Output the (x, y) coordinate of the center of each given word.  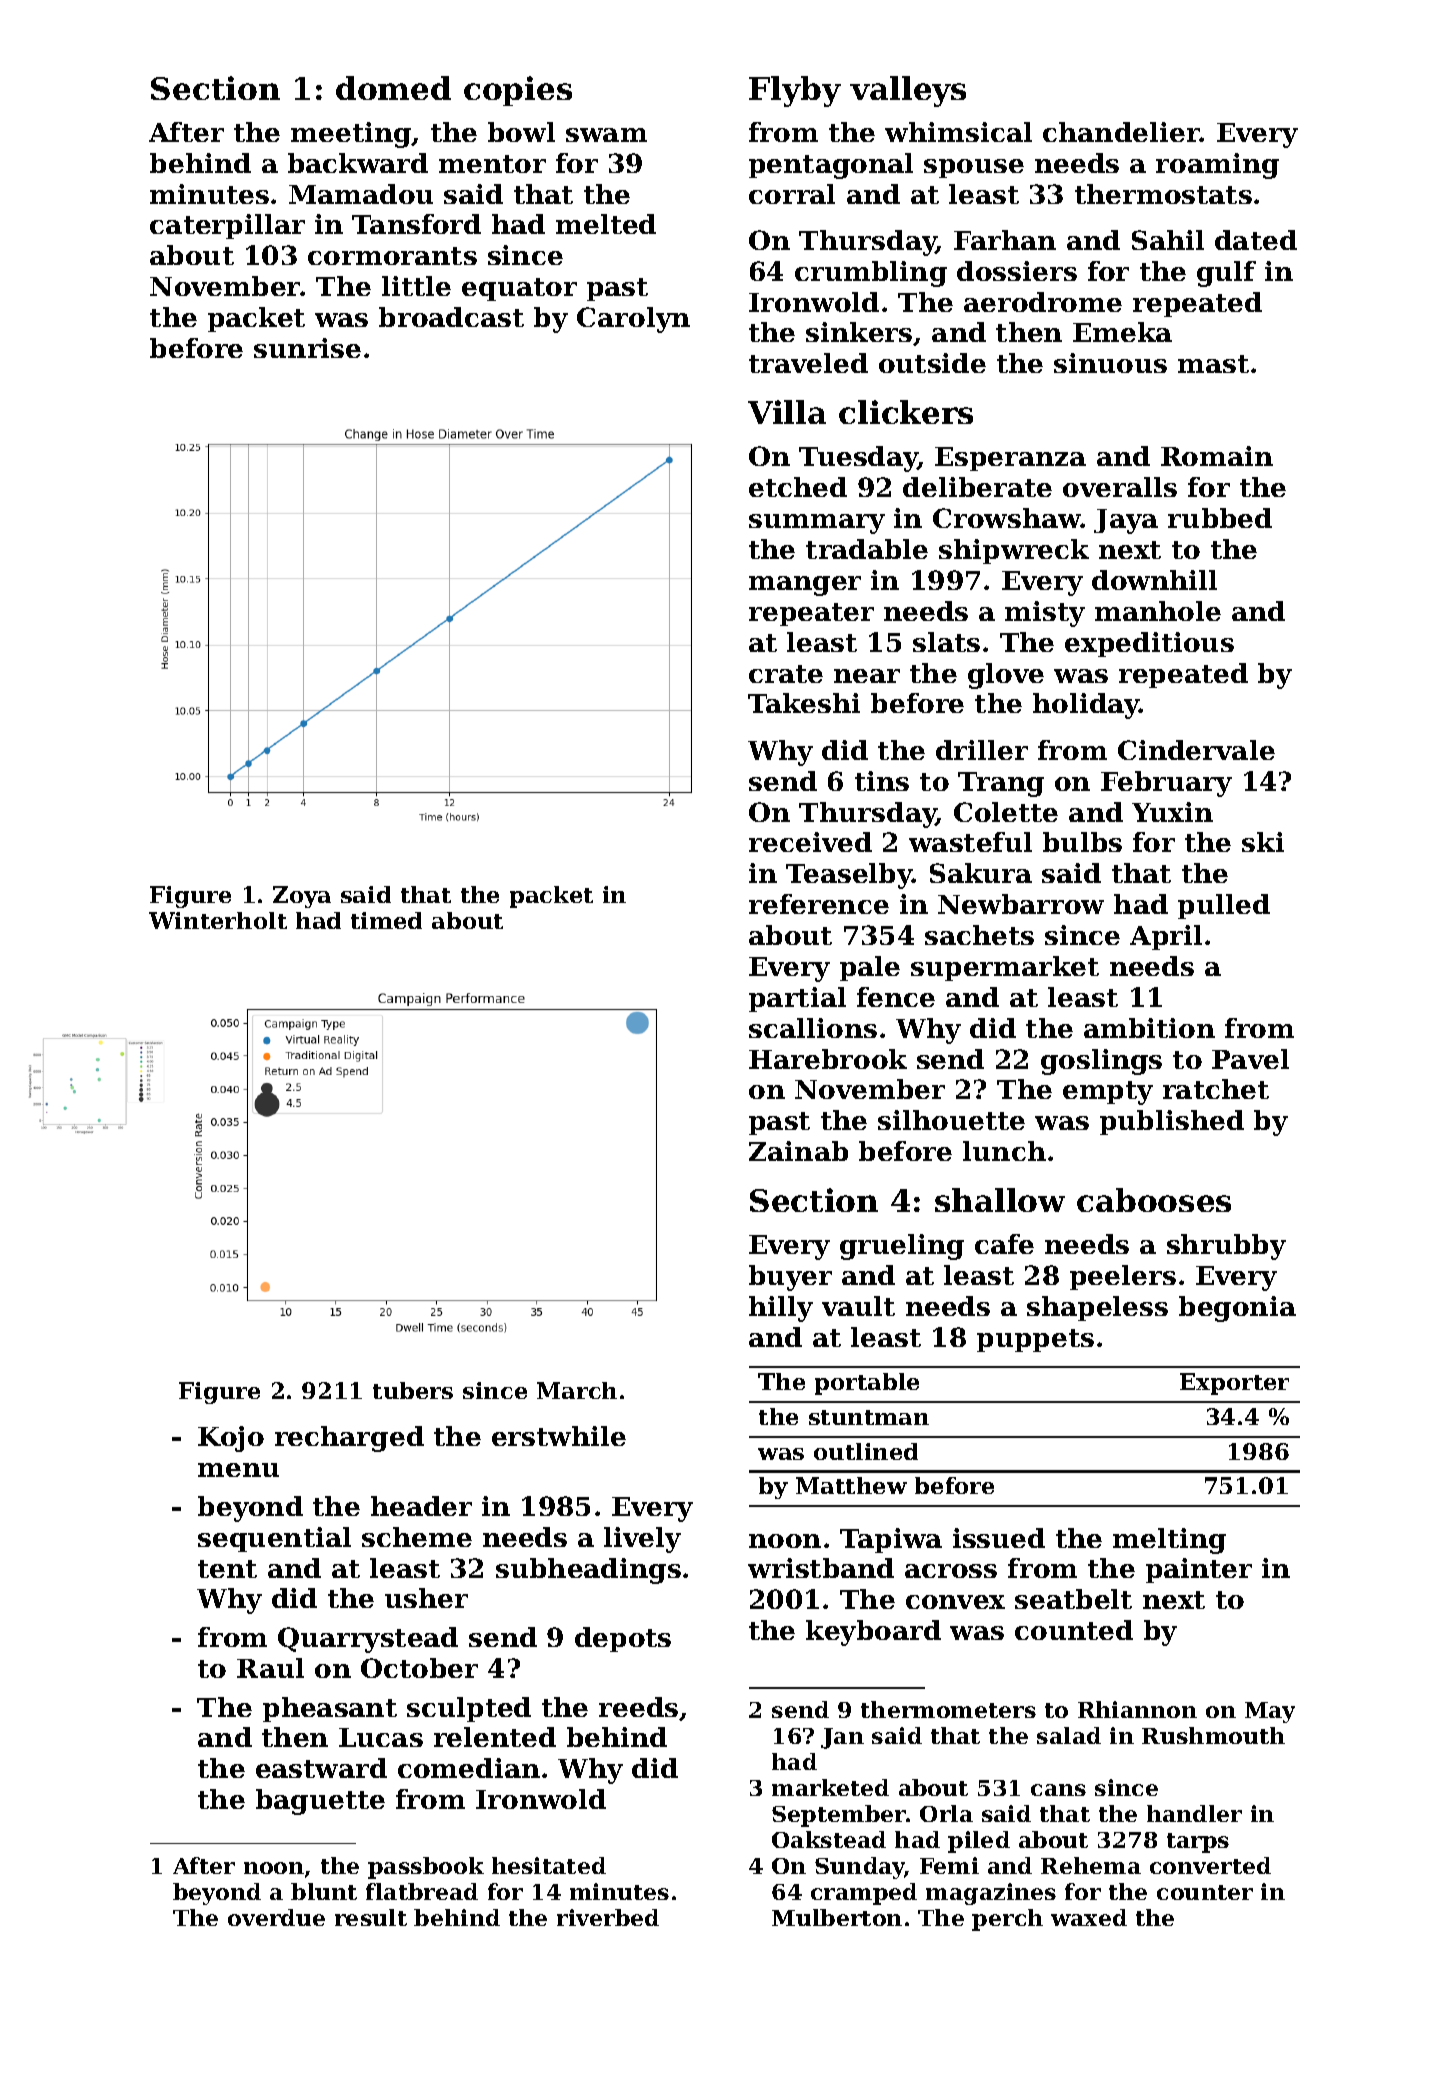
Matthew (851, 1485)
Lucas (381, 1737)
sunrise (307, 348)
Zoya (302, 897)
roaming (1217, 166)
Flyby (795, 91)
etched (798, 487)
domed (393, 88)
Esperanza (1010, 459)
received (810, 842)
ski (1263, 842)
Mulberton (837, 1917)
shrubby (1226, 1247)
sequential (274, 1539)
